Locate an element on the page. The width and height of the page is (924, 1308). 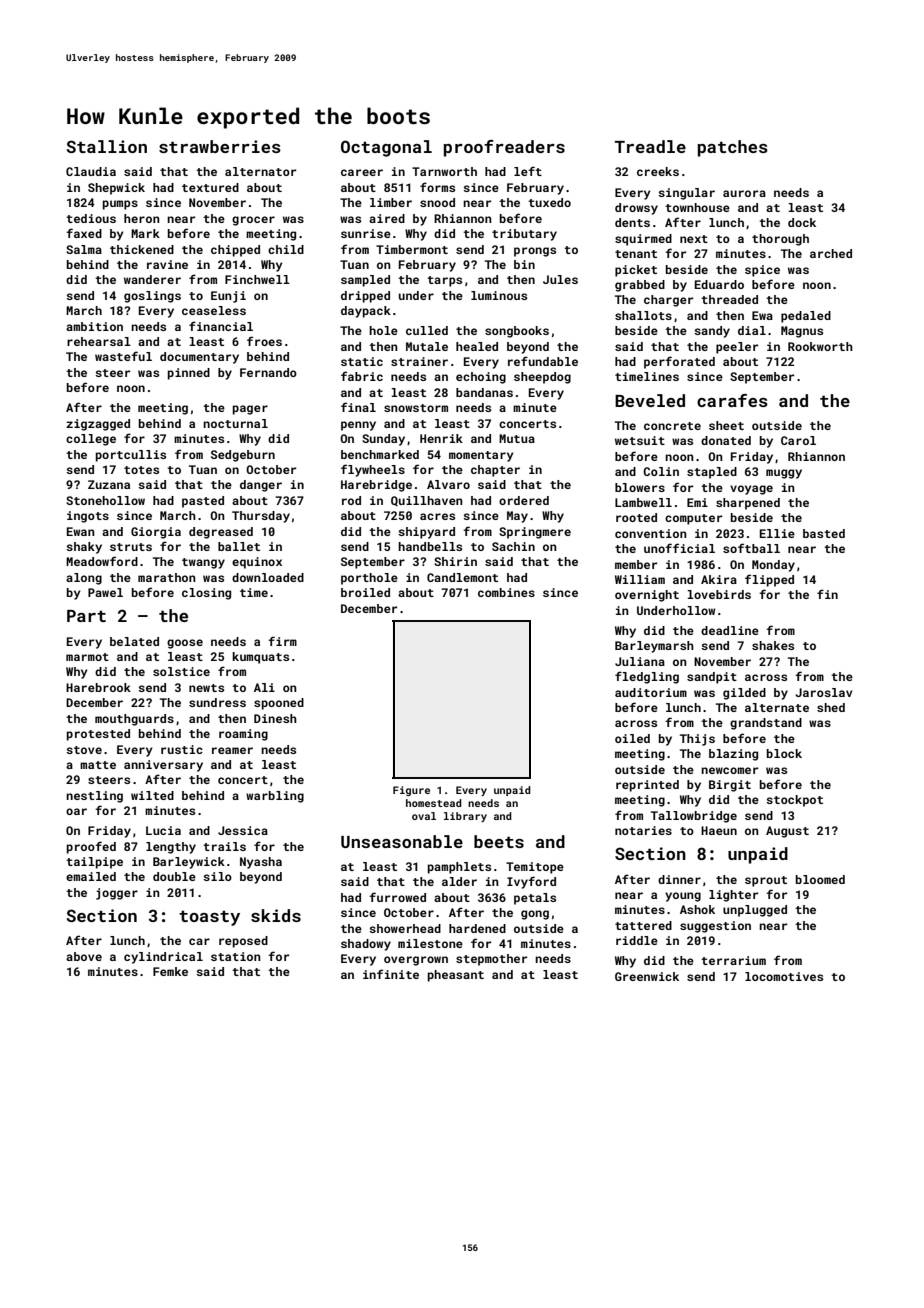
Greenwick is located at coordinates (647, 976).
